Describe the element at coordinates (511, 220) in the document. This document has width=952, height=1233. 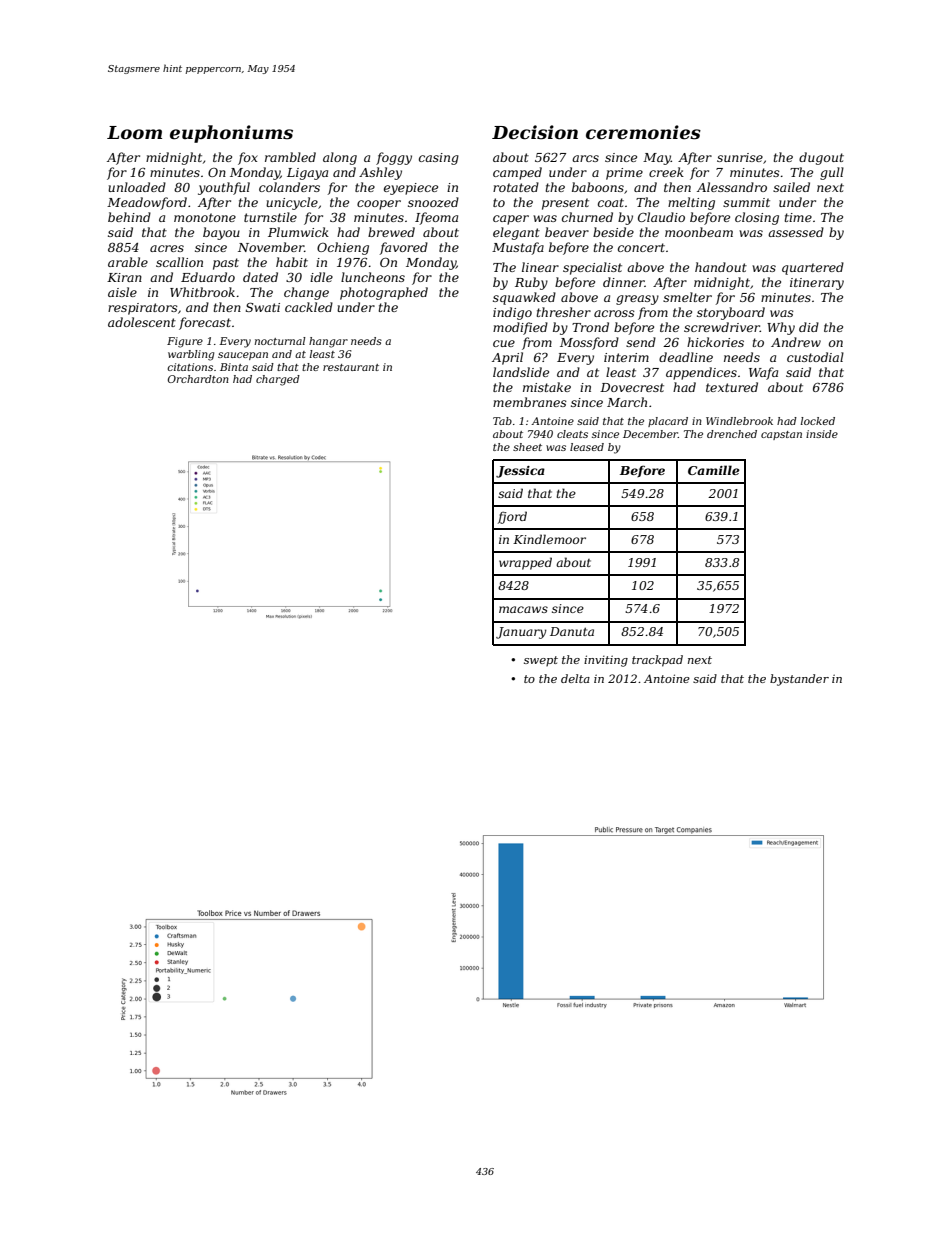
I see `caper` at that location.
